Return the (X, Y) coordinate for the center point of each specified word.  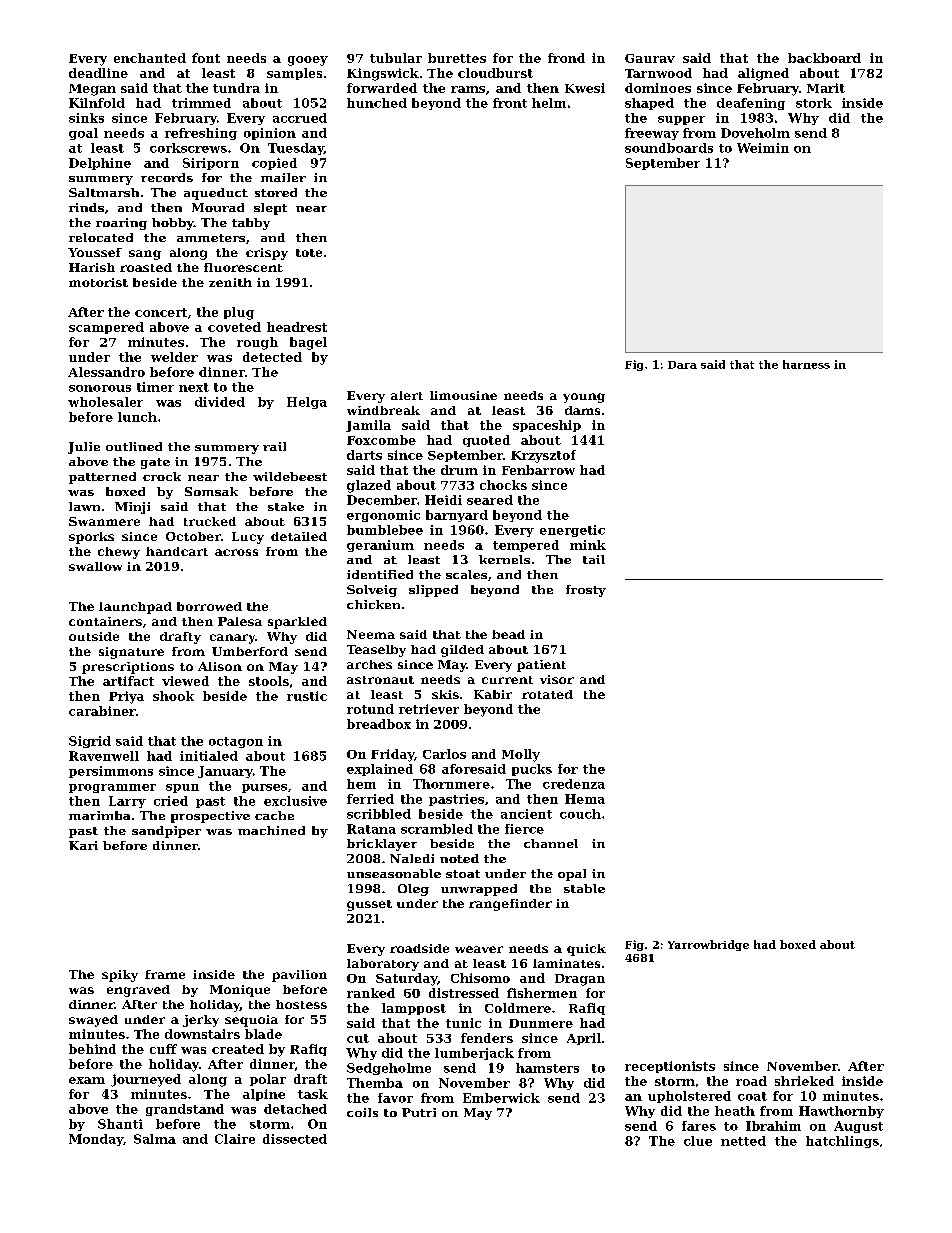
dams (582, 410)
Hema (585, 799)
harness (806, 364)
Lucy (248, 538)
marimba (99, 815)
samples (294, 74)
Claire (235, 1139)
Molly (521, 755)
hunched (377, 103)
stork (814, 103)
